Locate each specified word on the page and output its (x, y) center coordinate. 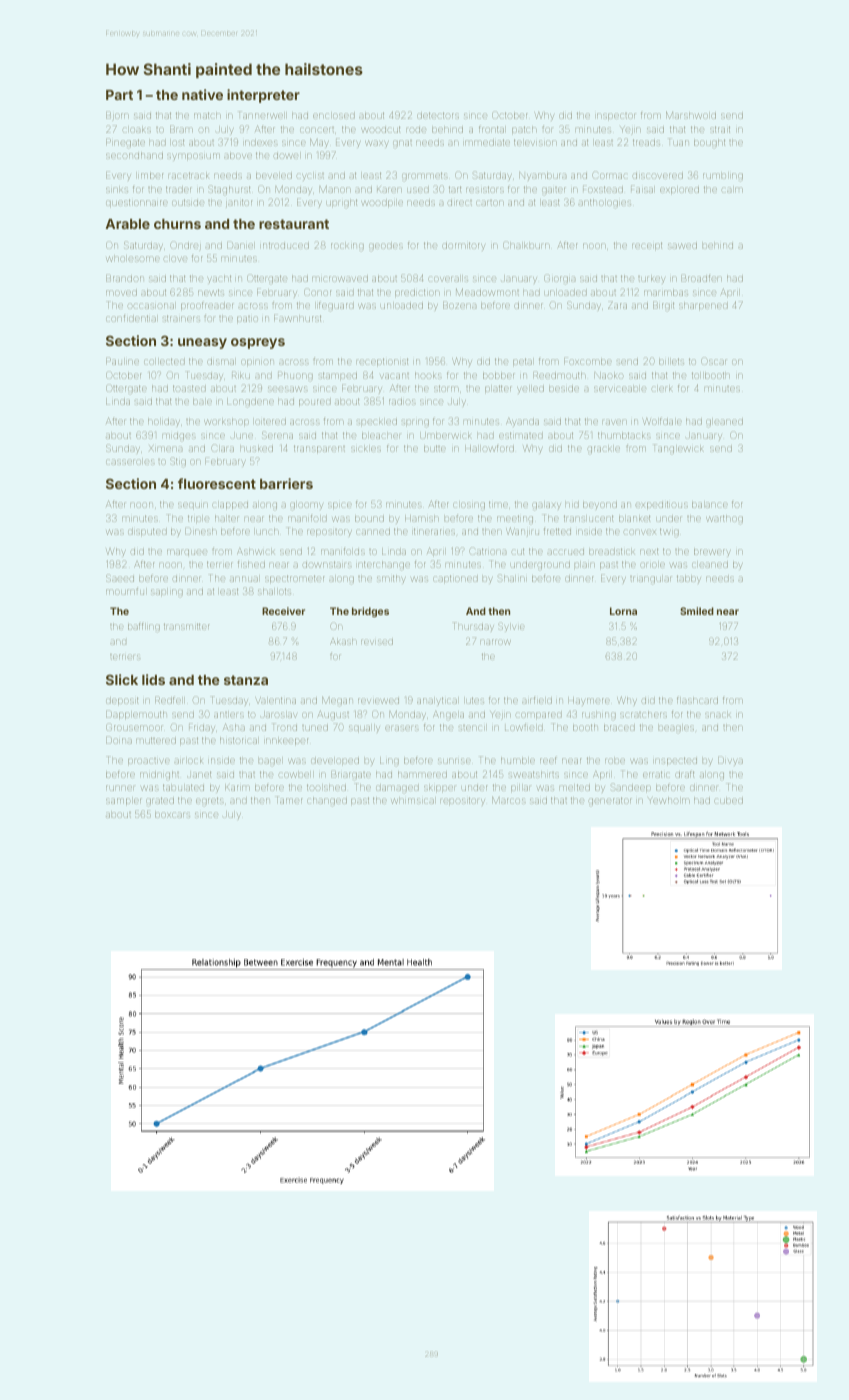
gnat (402, 144)
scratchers (644, 715)
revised (377, 642)
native (202, 94)
